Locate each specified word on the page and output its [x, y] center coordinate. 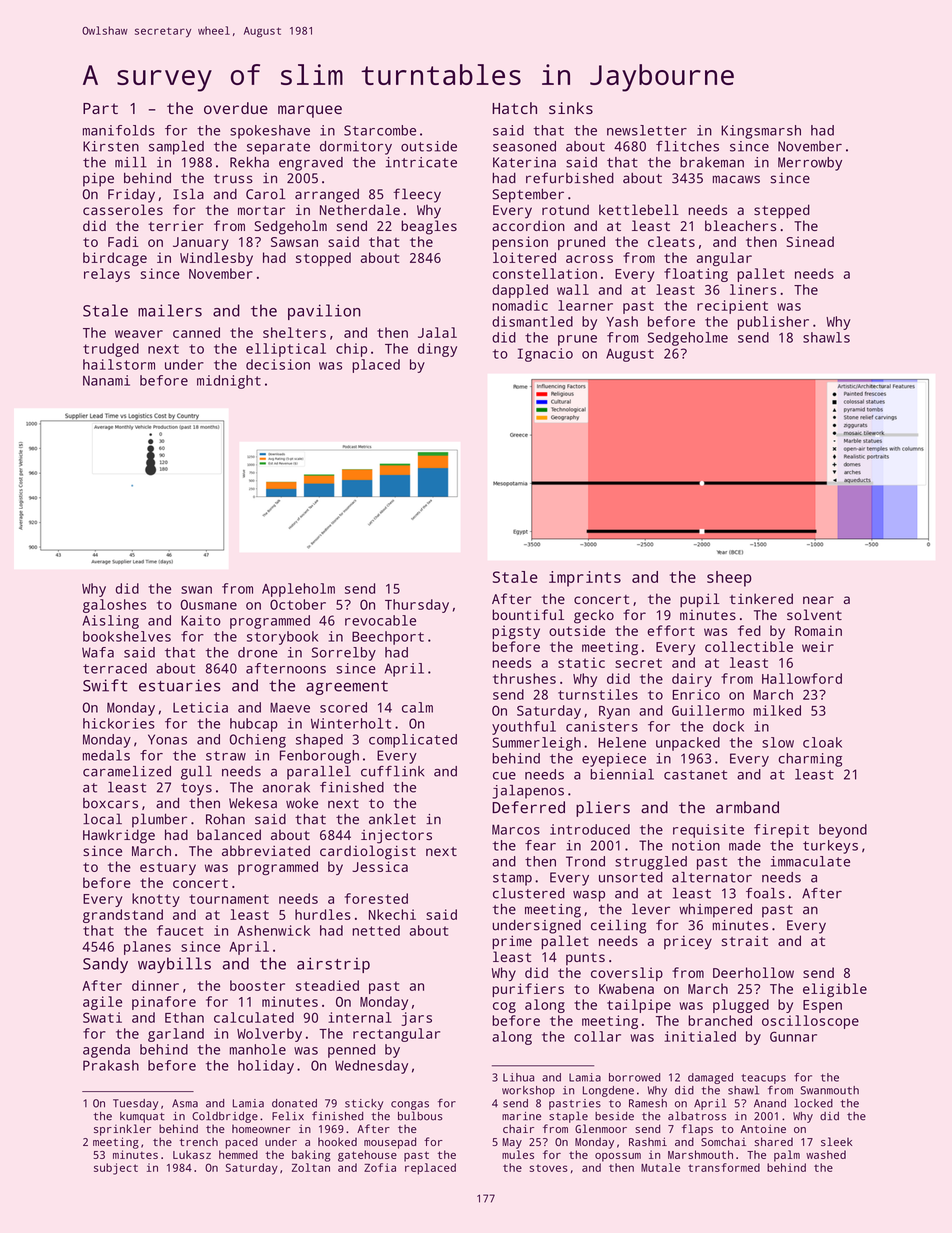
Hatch [514, 108]
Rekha [249, 162]
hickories [119, 723]
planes [147, 948]
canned [196, 332]
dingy [437, 350]
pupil [700, 600]
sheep [729, 579]
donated [294, 1103]
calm [417, 707]
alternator [712, 877]
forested [376, 898]
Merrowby [810, 164]
